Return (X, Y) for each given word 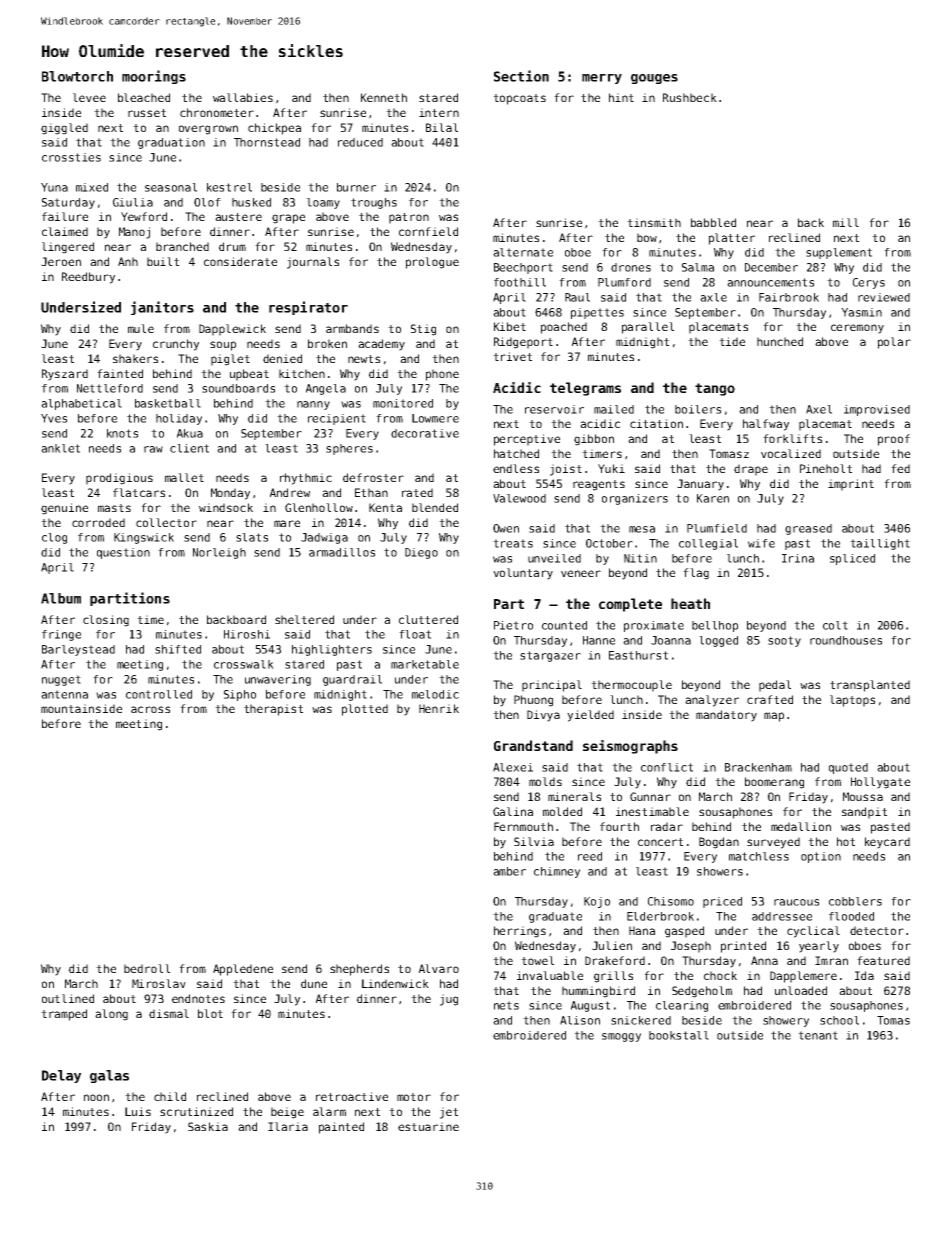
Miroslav (159, 983)
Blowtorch (77, 76)
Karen (713, 498)
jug (449, 1000)
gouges (654, 79)
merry (602, 79)
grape (288, 219)
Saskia (208, 1126)
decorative (425, 433)
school (839, 1020)
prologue (432, 263)
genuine (64, 509)
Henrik (439, 708)
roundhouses (846, 640)
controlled (159, 694)
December (771, 267)
